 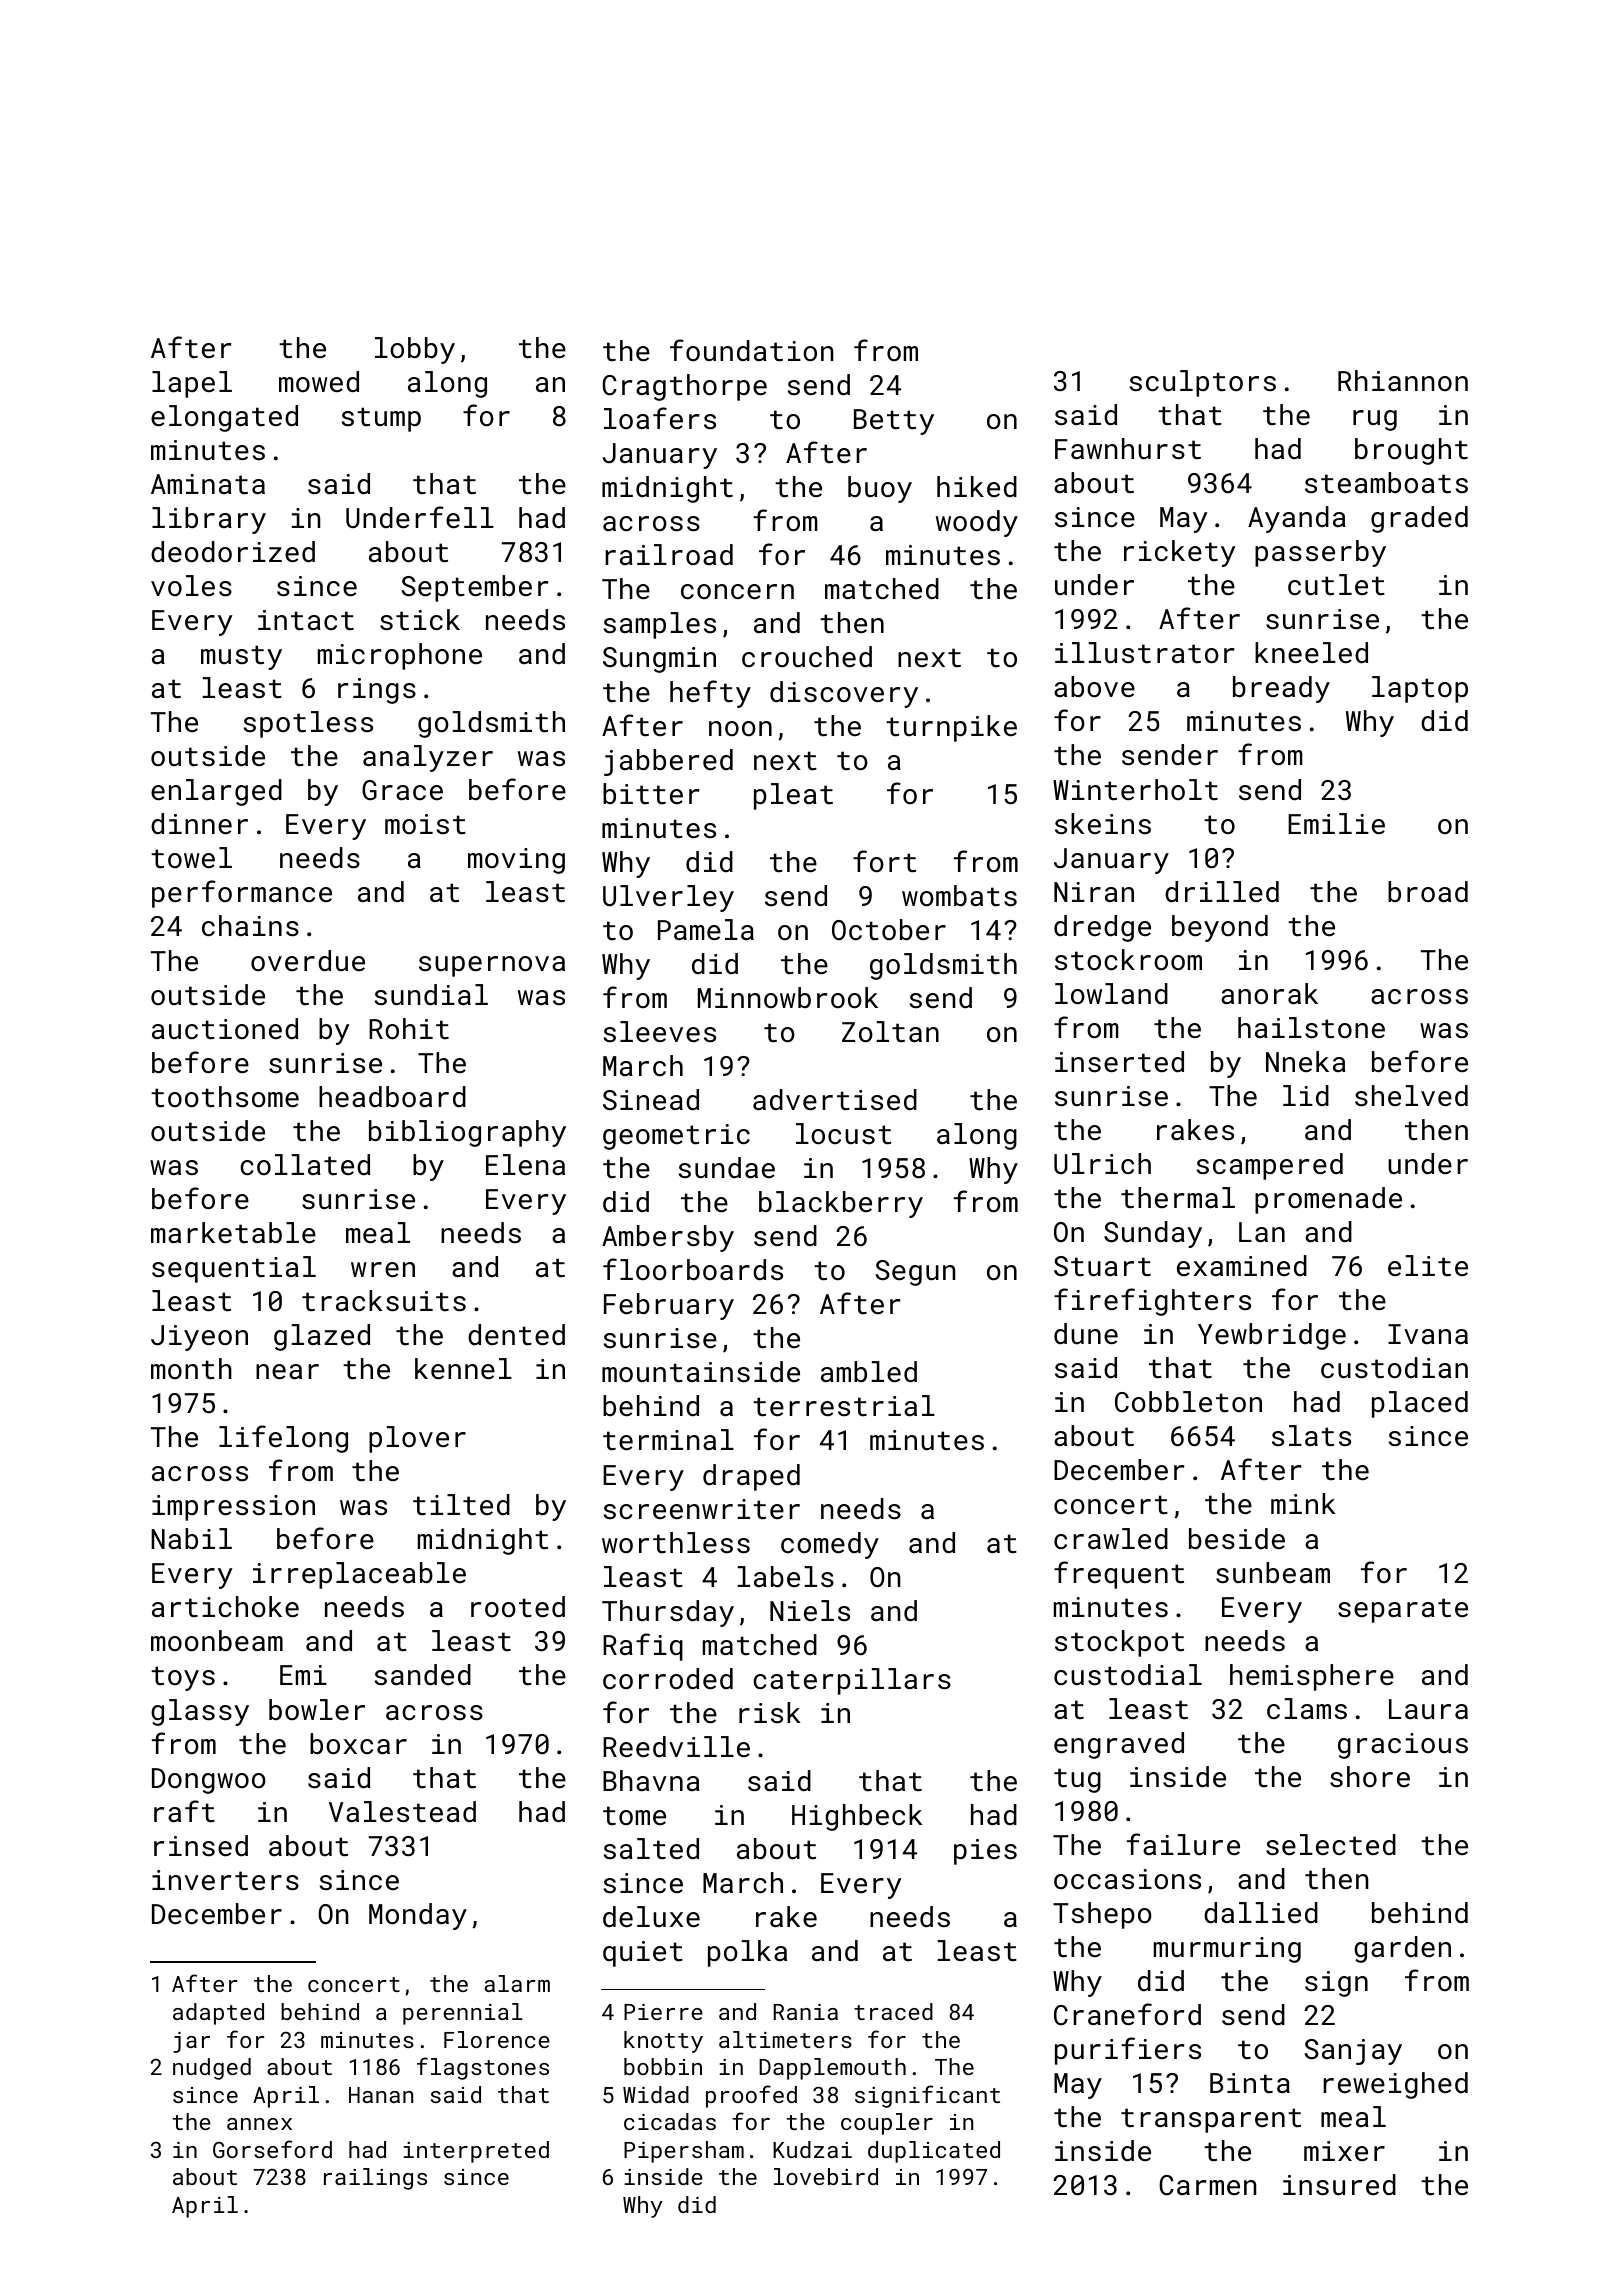 I want to click on skeins, so click(x=1103, y=824).
